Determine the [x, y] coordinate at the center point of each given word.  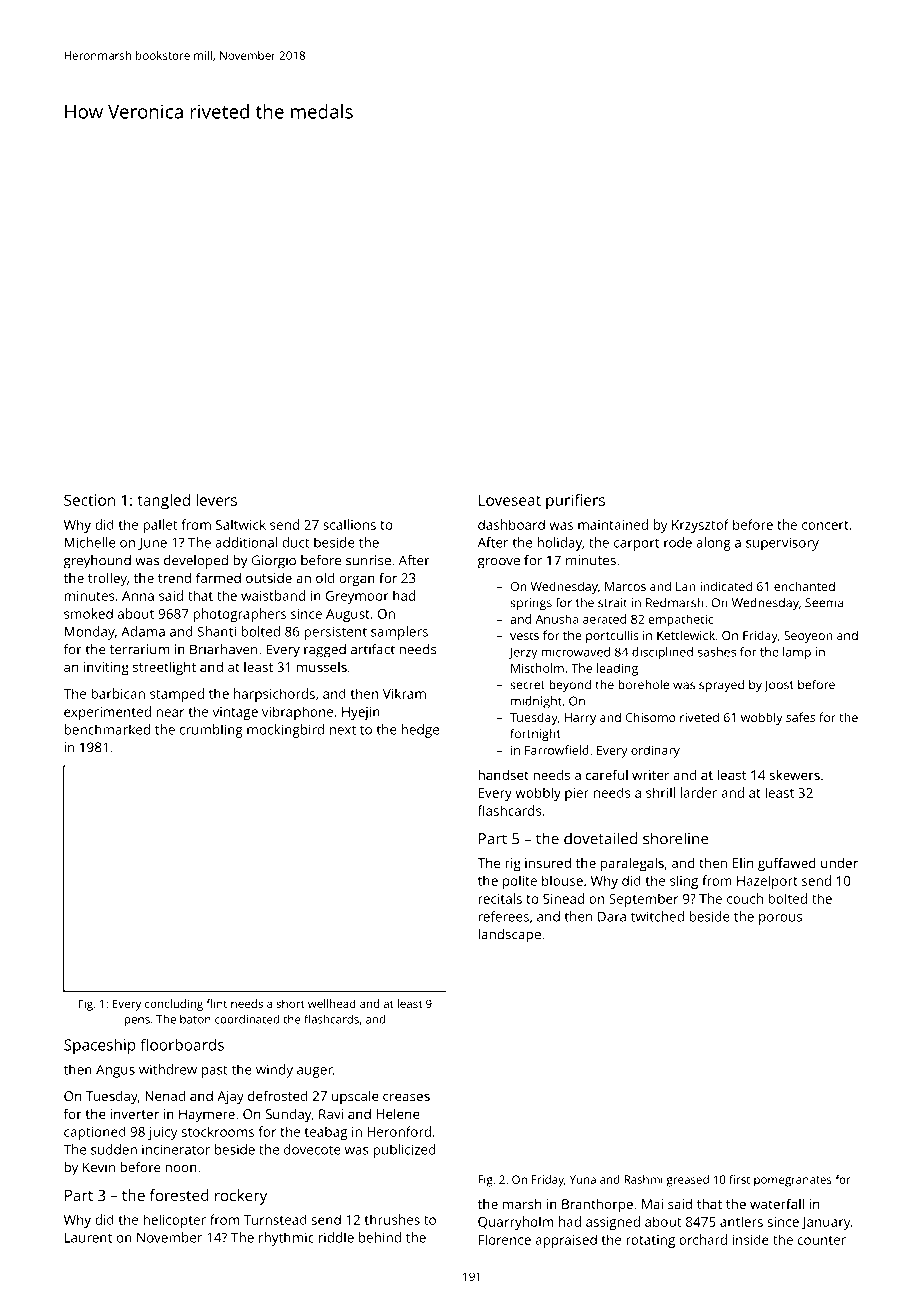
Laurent [88, 1238]
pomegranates [793, 1181]
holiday [559, 544]
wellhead [332, 1003]
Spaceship [100, 1046]
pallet [160, 526]
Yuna [583, 1179]
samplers [399, 633]
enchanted [804, 586]
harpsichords [274, 695]
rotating [650, 1241]
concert [825, 525]
